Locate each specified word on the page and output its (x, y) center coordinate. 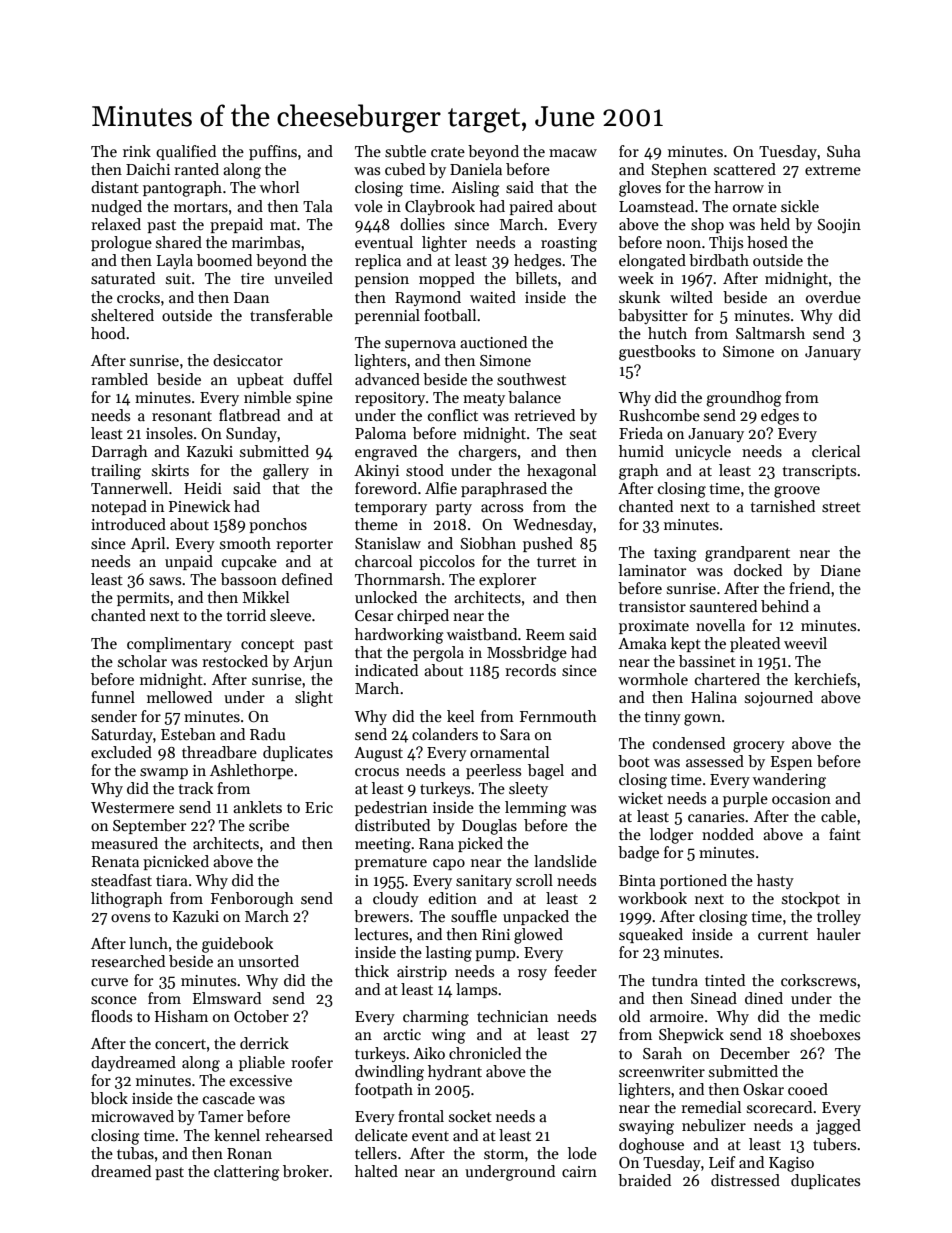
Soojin (839, 226)
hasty (775, 881)
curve (109, 982)
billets (536, 278)
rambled (119, 379)
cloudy (396, 899)
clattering (247, 1173)
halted (376, 1171)
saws (165, 581)
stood (425, 470)
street (841, 507)
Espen (791, 763)
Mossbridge (527, 654)
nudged (116, 208)
